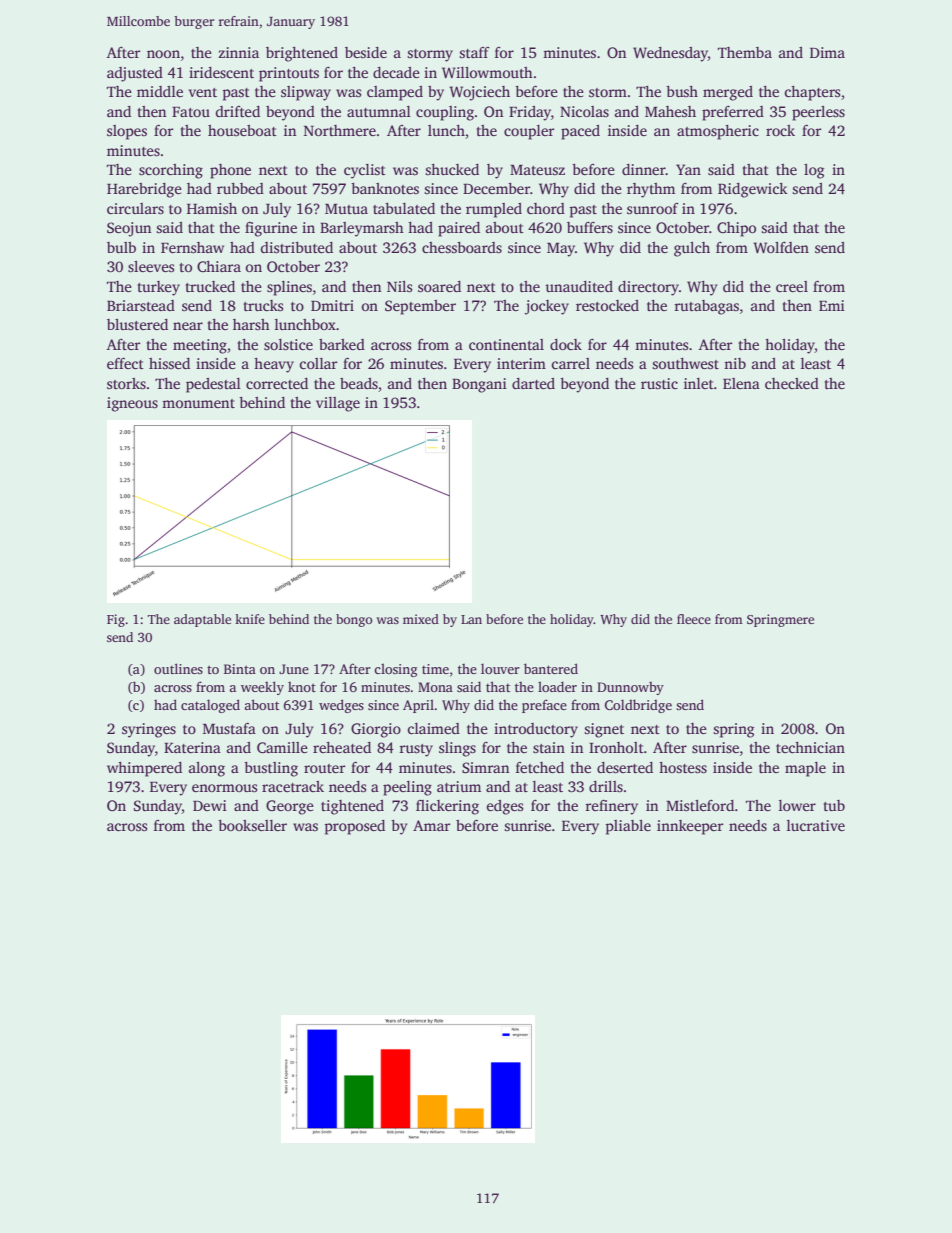 This screenshot has width=952, height=1233. I want to click on darted, so click(533, 383).
